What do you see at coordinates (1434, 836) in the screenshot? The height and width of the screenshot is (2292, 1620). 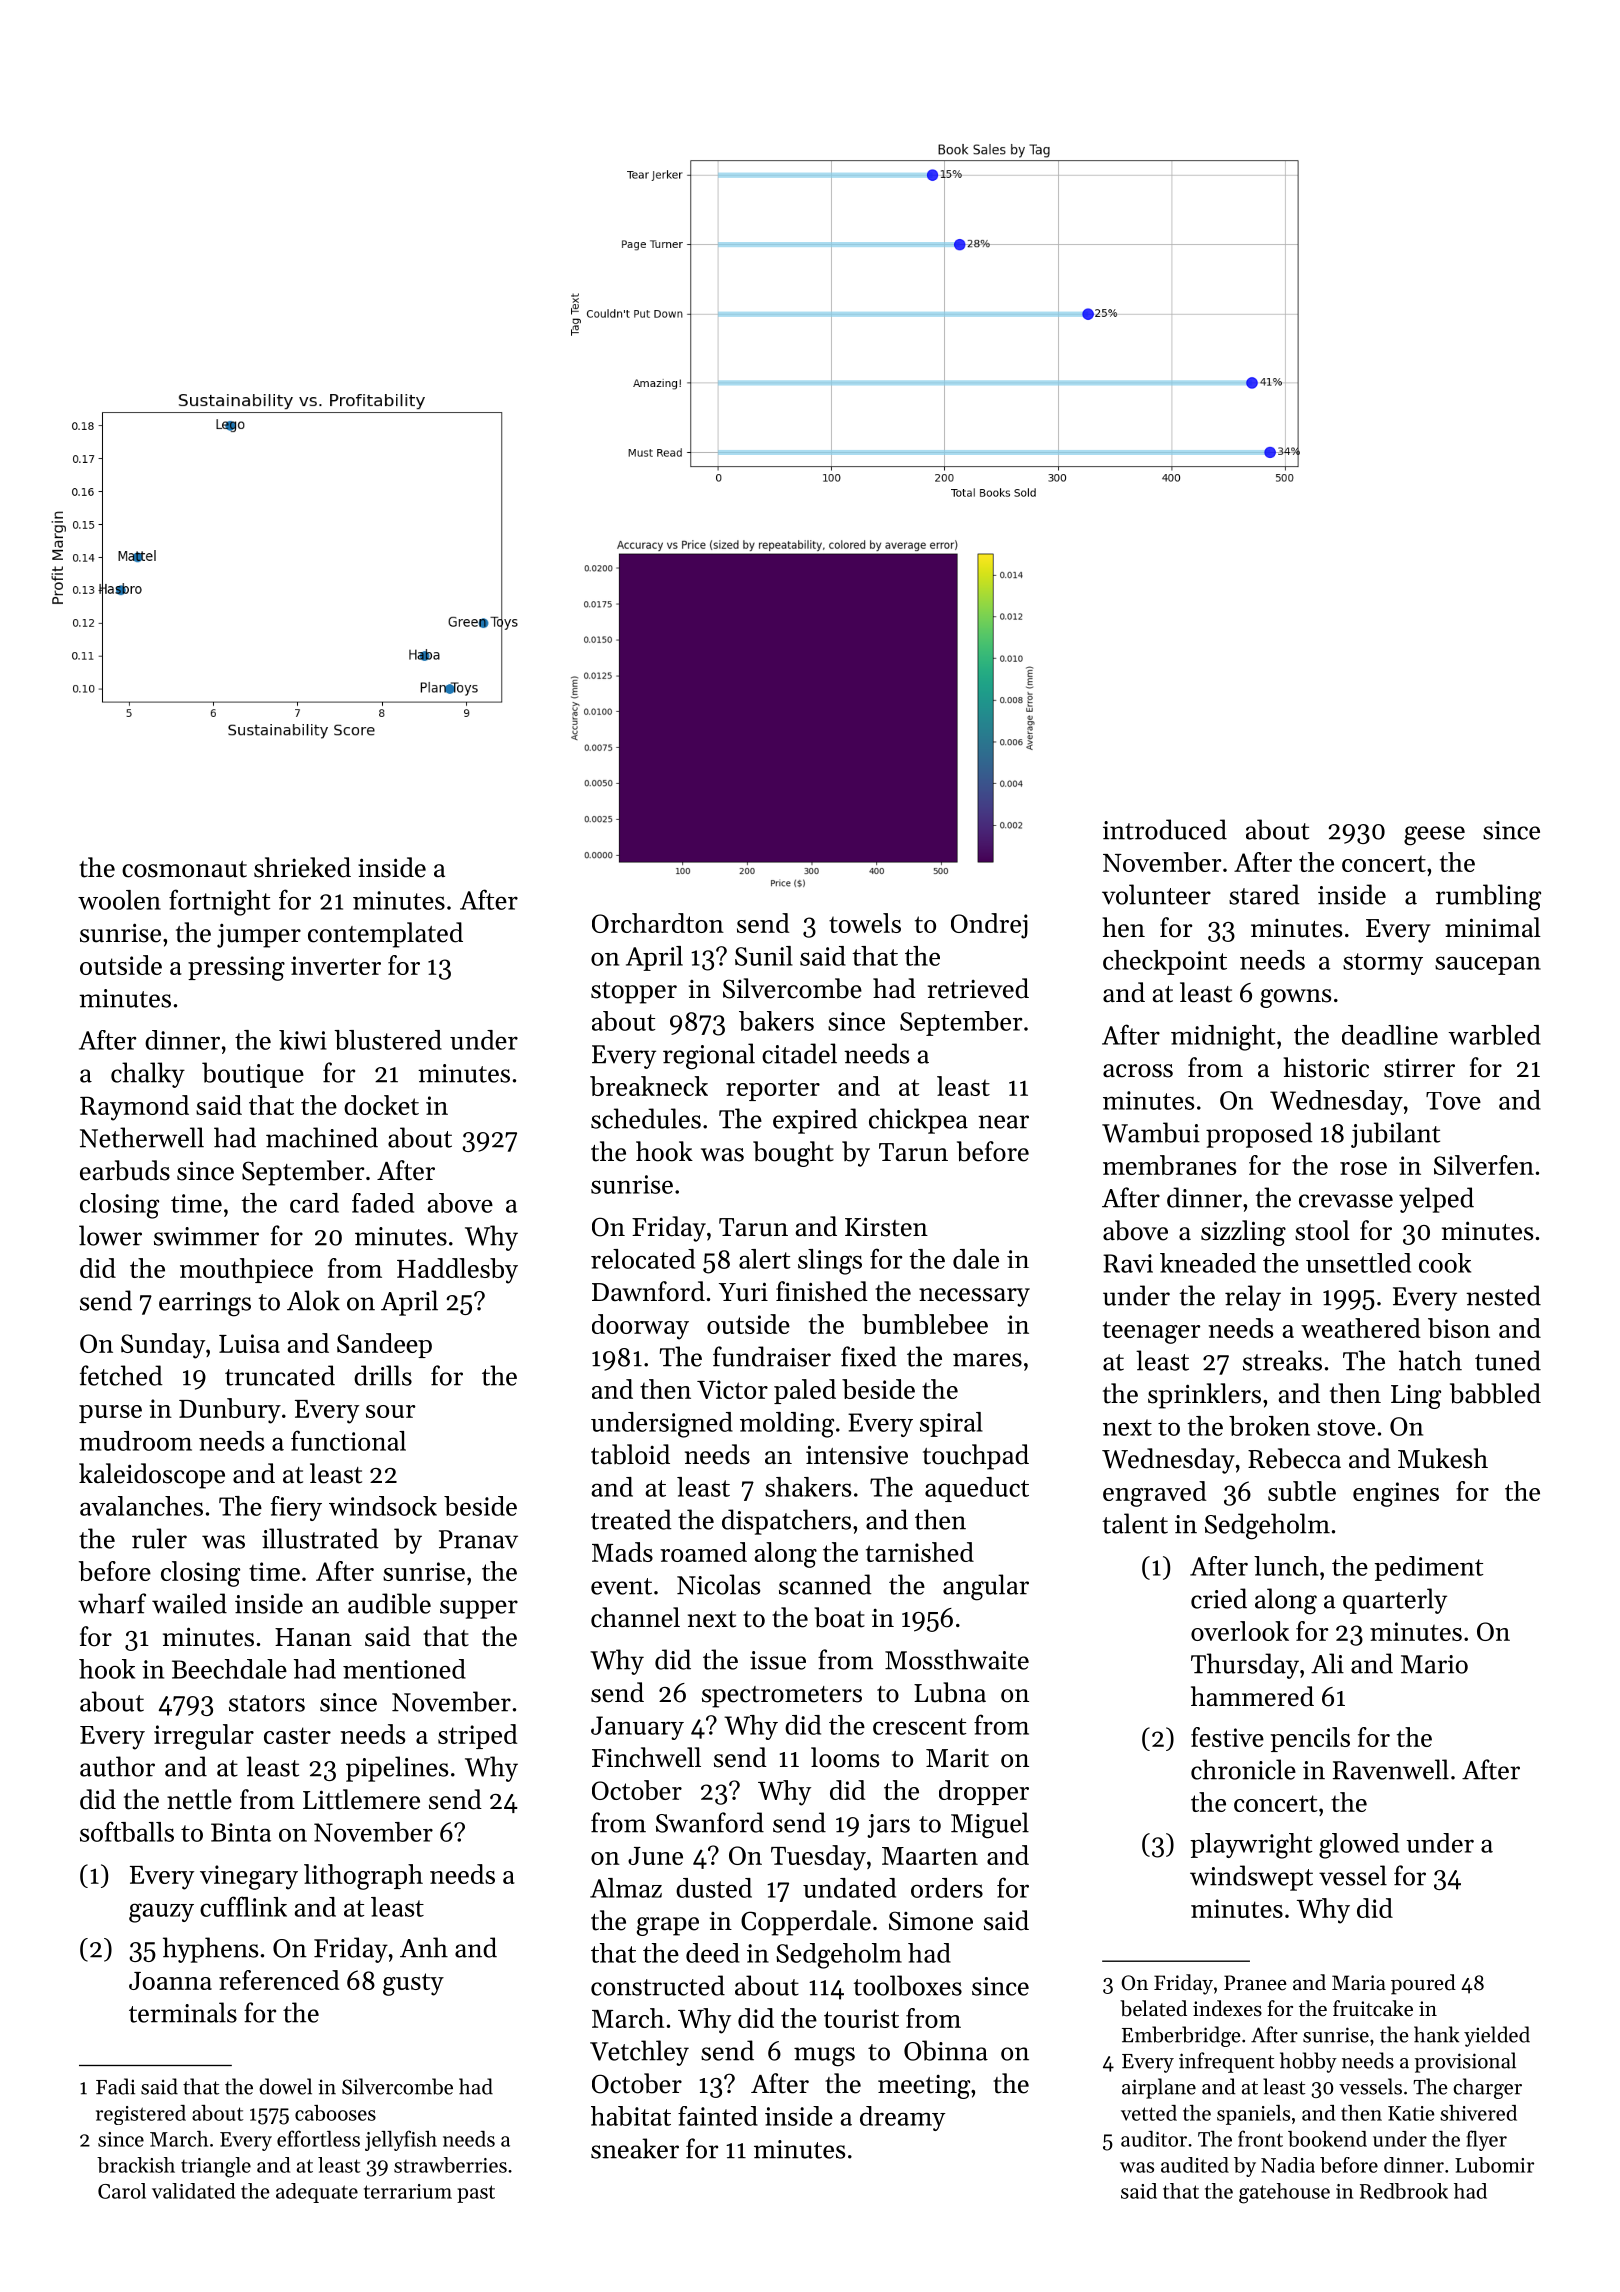 I see `geese` at bounding box center [1434, 836].
